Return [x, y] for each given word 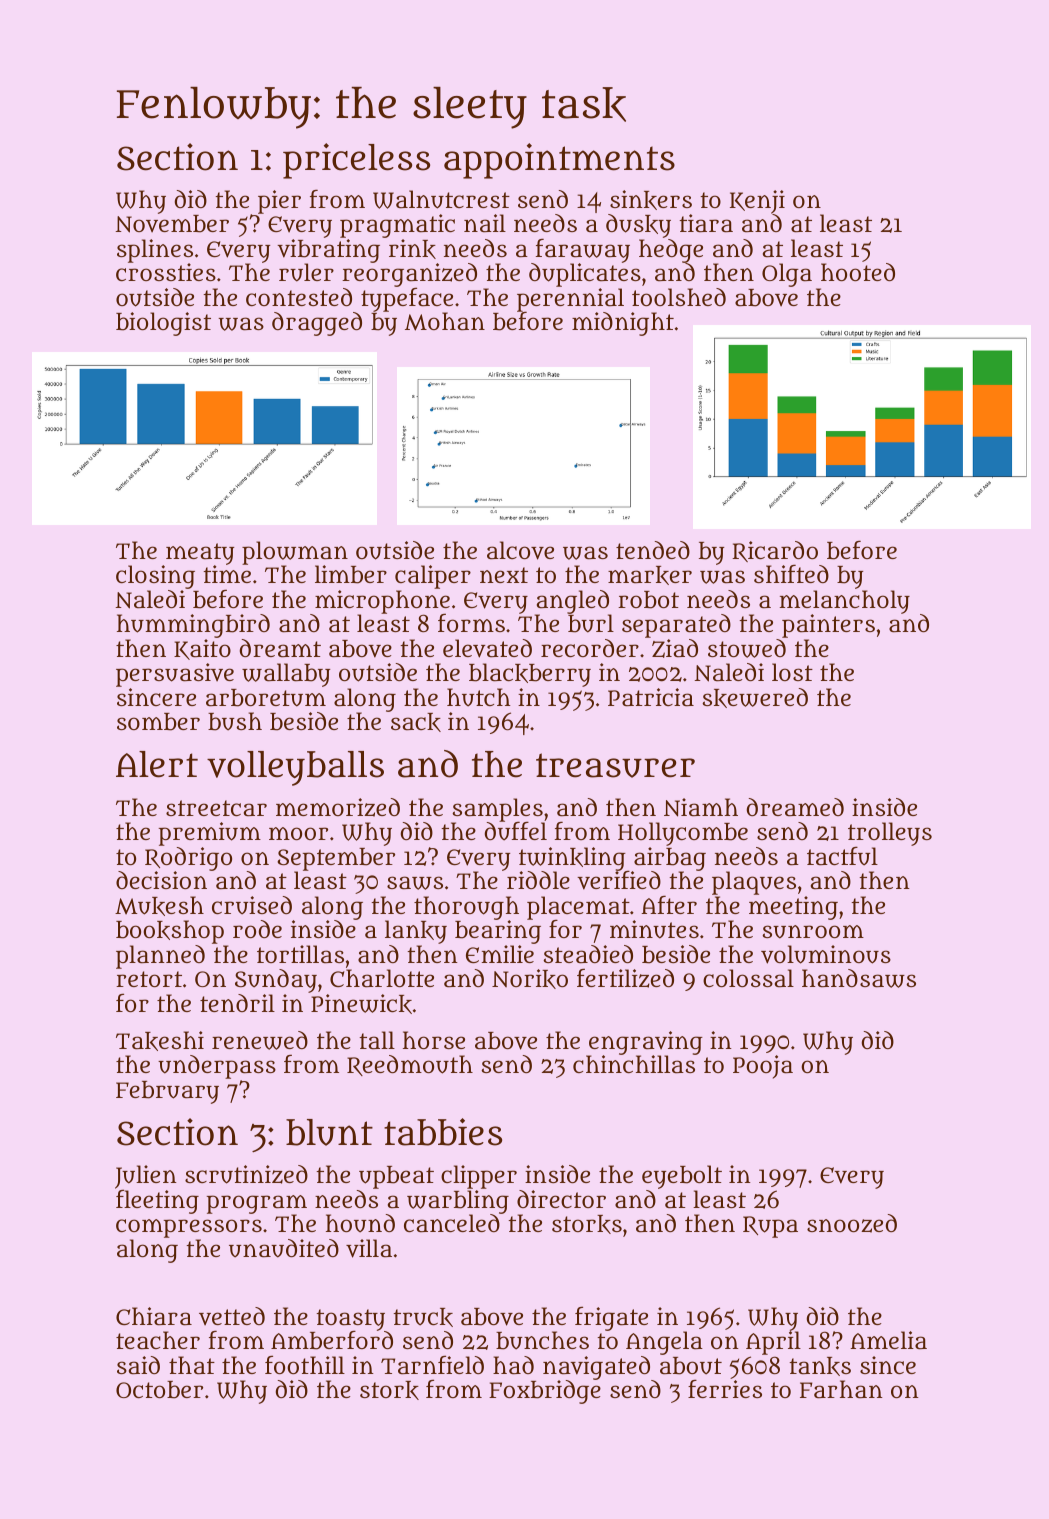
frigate [611, 1318]
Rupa [770, 1227]
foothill [305, 1364]
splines [155, 251]
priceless [356, 161]
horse [434, 1040]
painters [828, 626]
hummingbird [193, 626]
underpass [217, 1067]
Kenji [757, 202]
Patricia [651, 697]
